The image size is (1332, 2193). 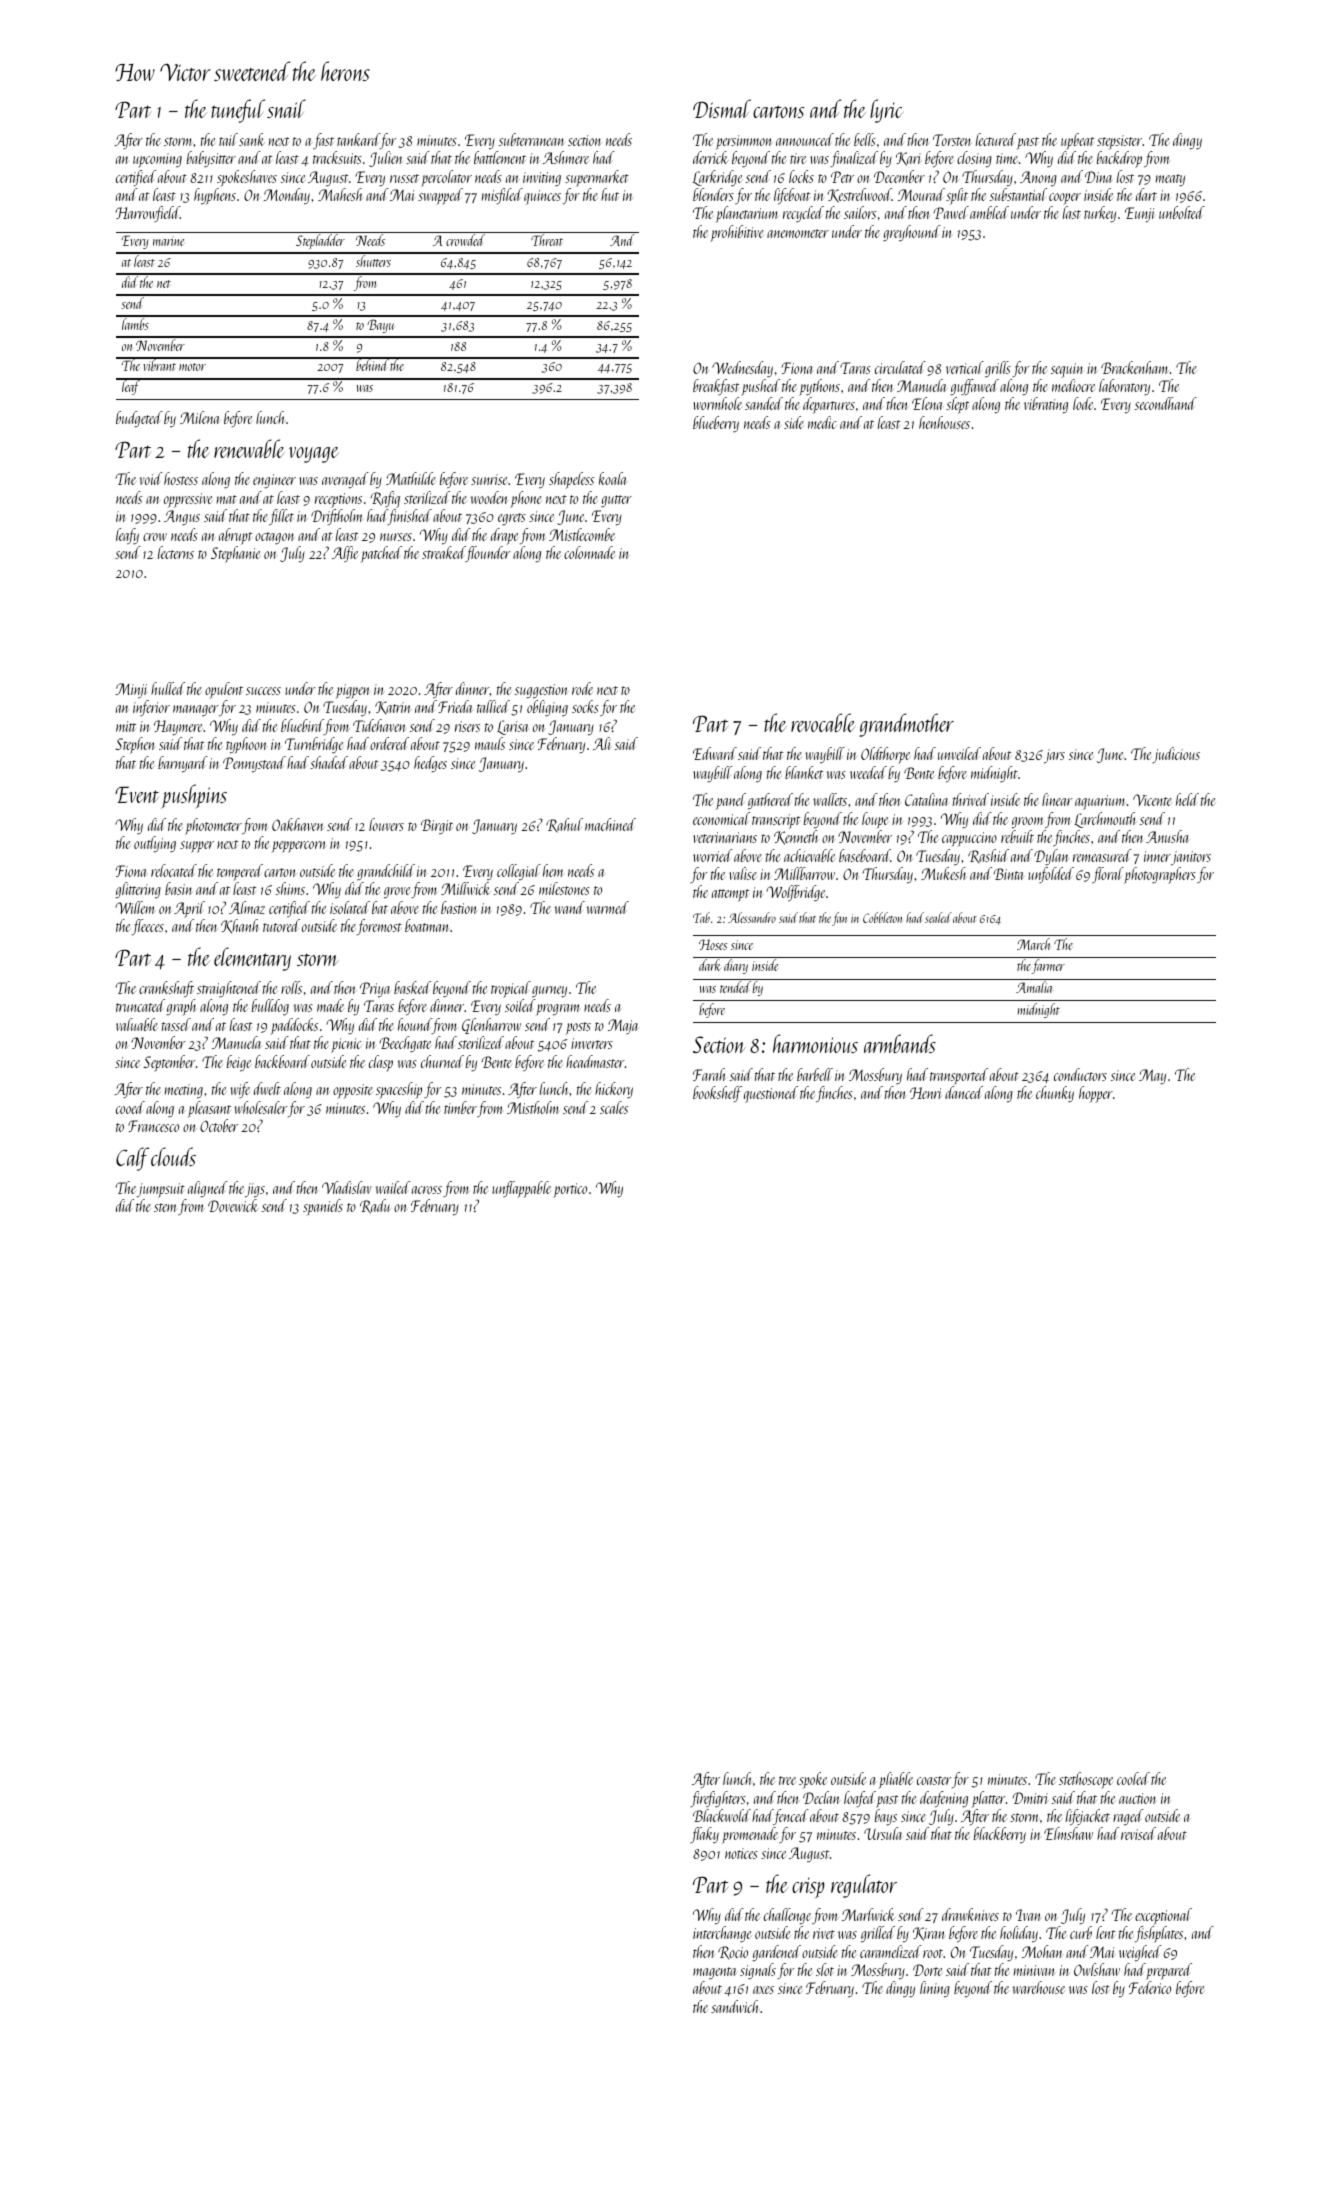 I want to click on magenta, so click(x=715, y=1973).
